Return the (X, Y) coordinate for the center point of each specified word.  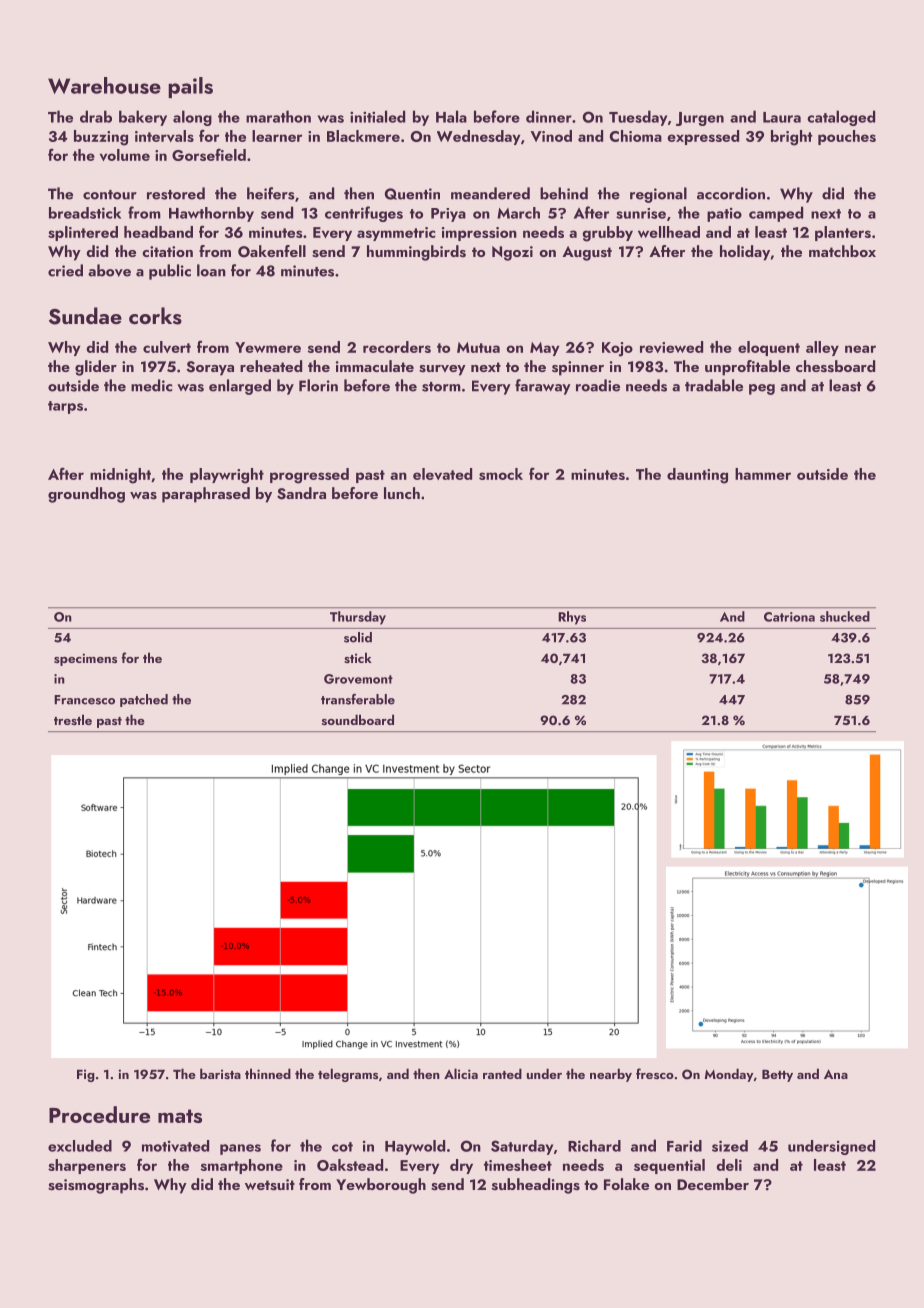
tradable (714, 385)
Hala (451, 116)
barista (220, 1073)
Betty (777, 1076)
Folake (626, 1184)
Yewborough (381, 1186)
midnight (120, 476)
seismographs (96, 1186)
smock (501, 474)
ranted (502, 1073)
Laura (782, 117)
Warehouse (104, 85)
